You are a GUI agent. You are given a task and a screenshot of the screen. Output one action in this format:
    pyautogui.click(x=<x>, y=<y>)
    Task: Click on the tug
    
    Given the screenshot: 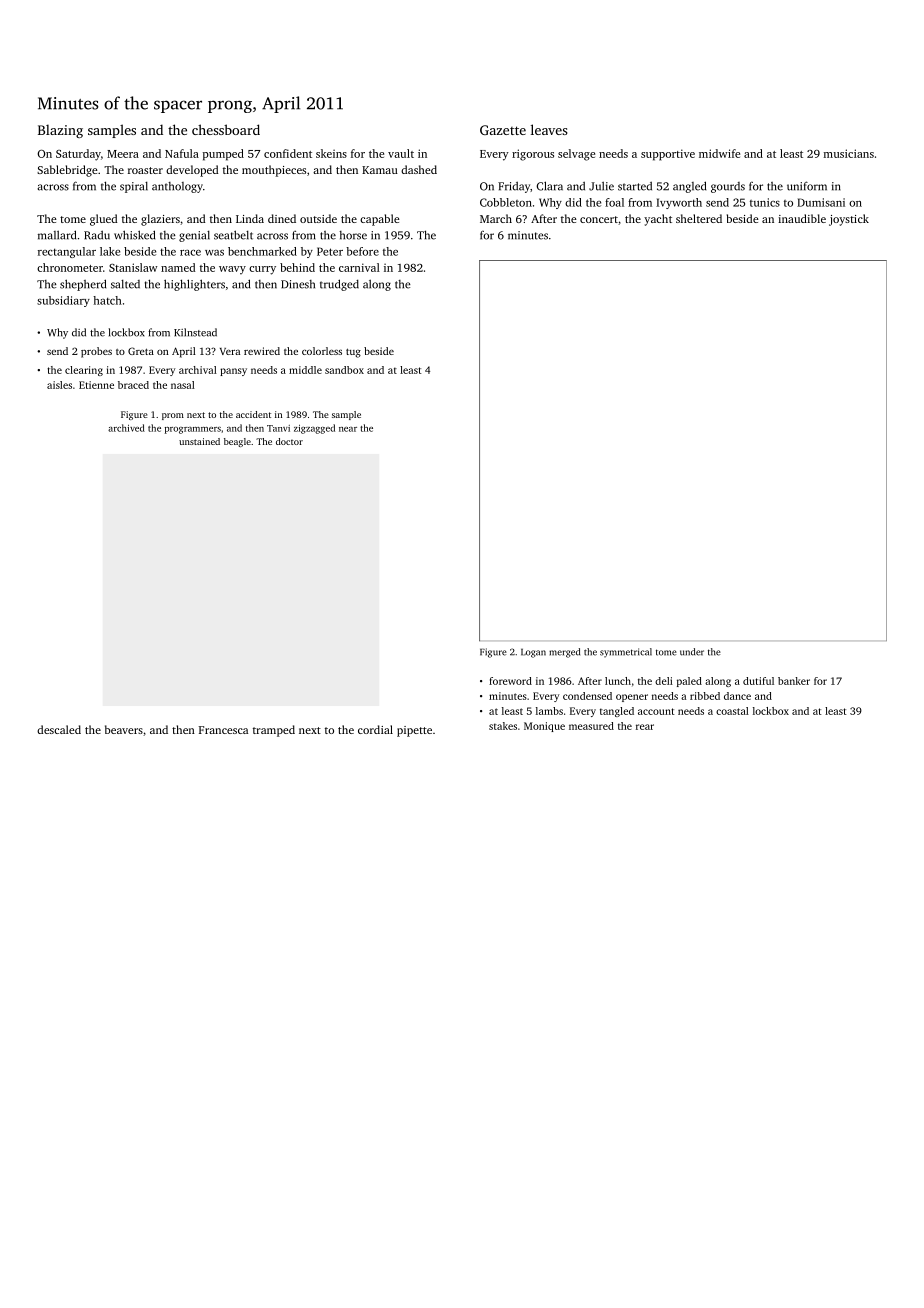 What is the action you would take?
    pyautogui.click(x=353, y=353)
